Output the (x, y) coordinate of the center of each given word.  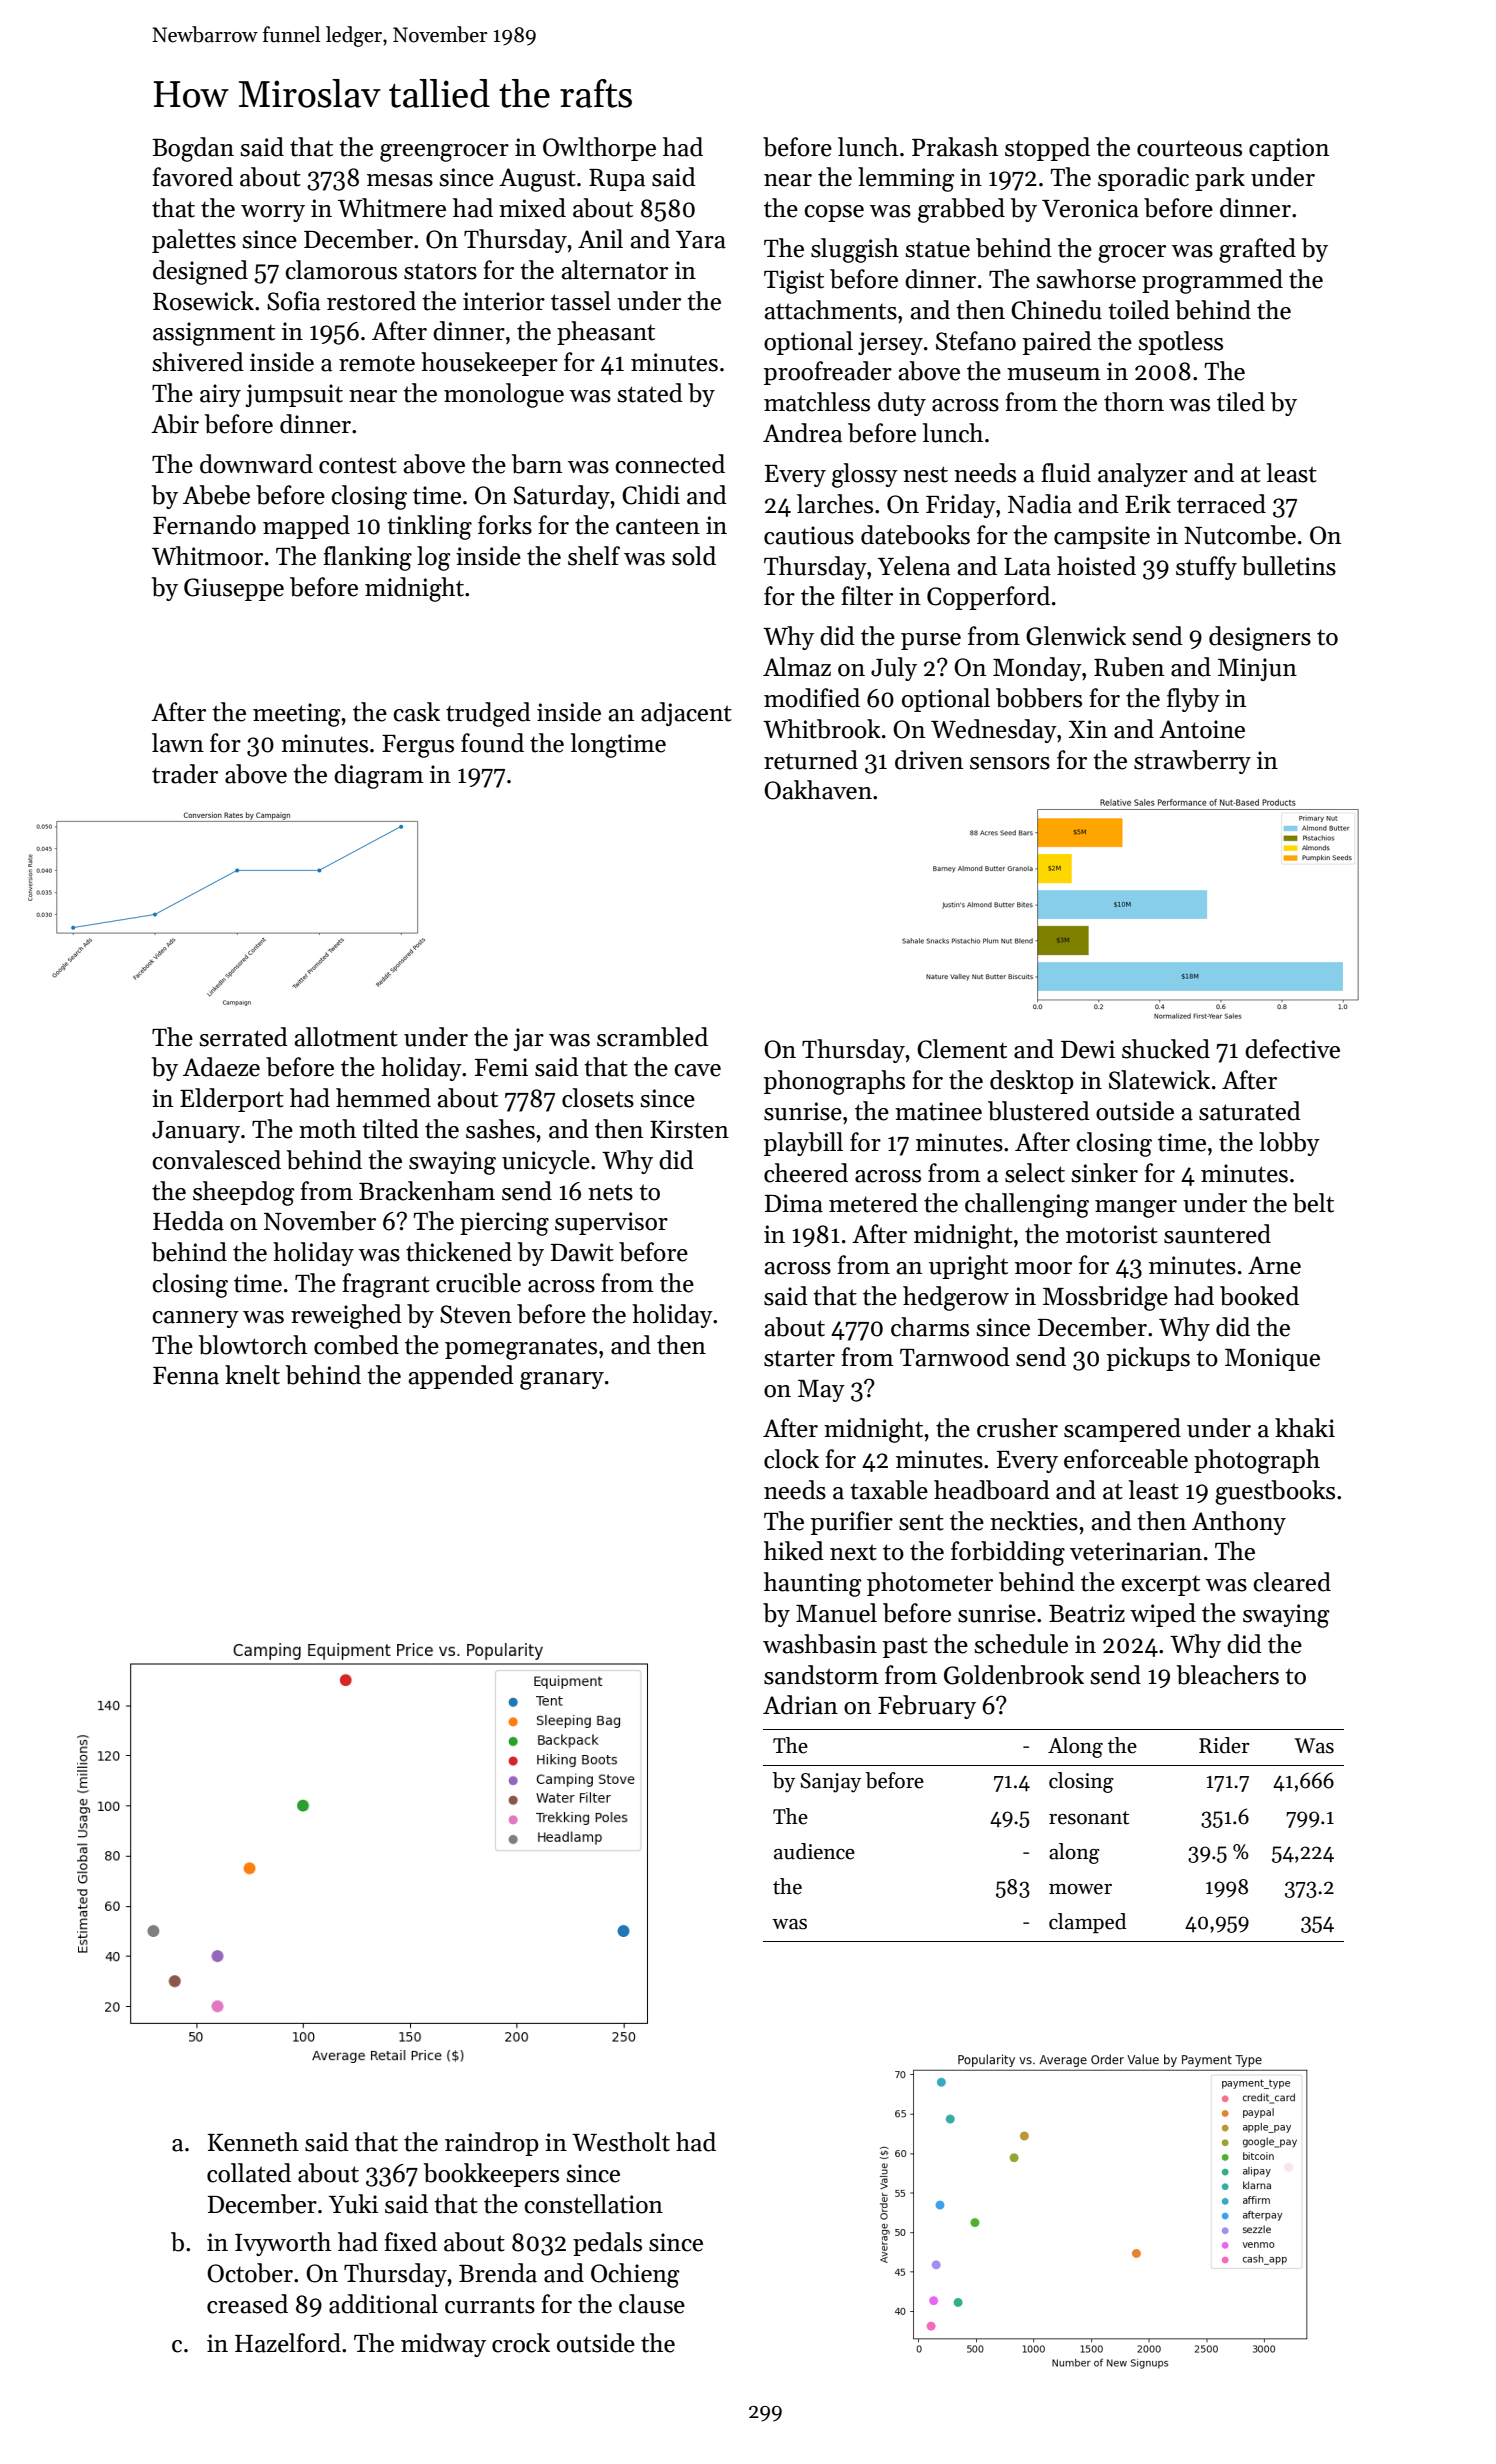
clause (652, 2304)
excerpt (1160, 1585)
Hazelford (288, 2343)
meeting (296, 715)
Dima (794, 1203)
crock (521, 2343)
